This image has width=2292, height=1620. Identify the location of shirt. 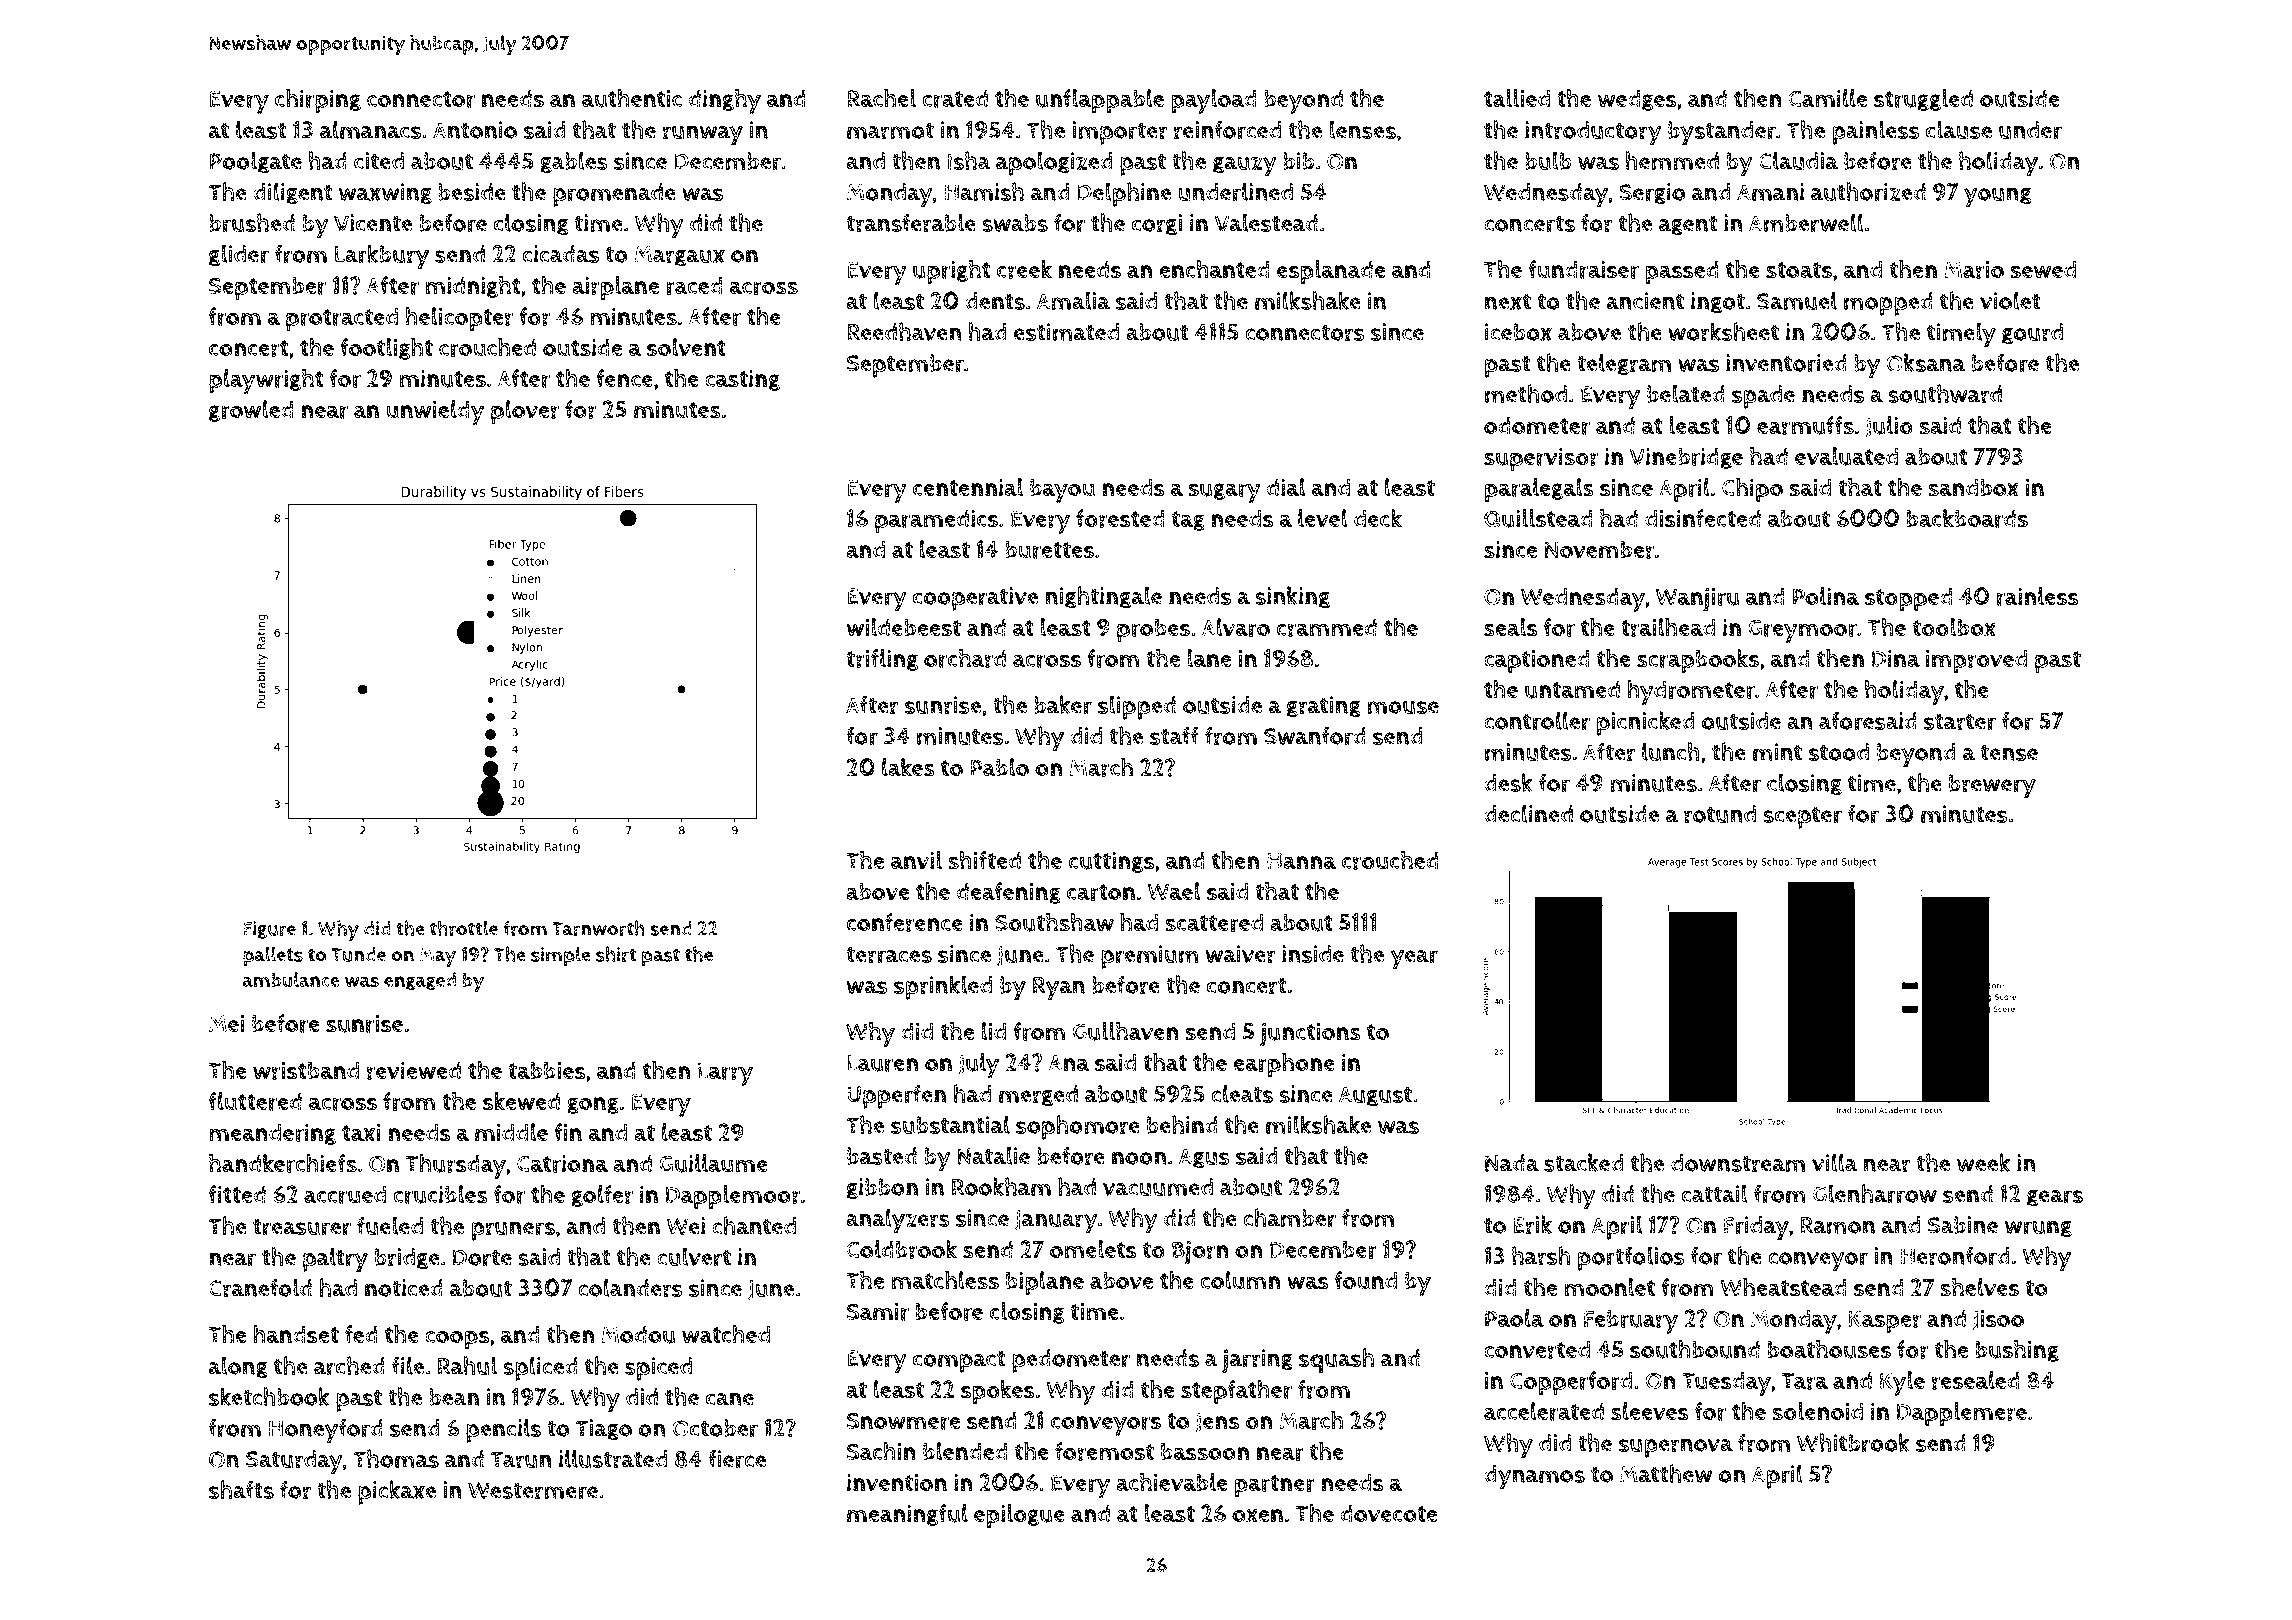
(616, 954).
